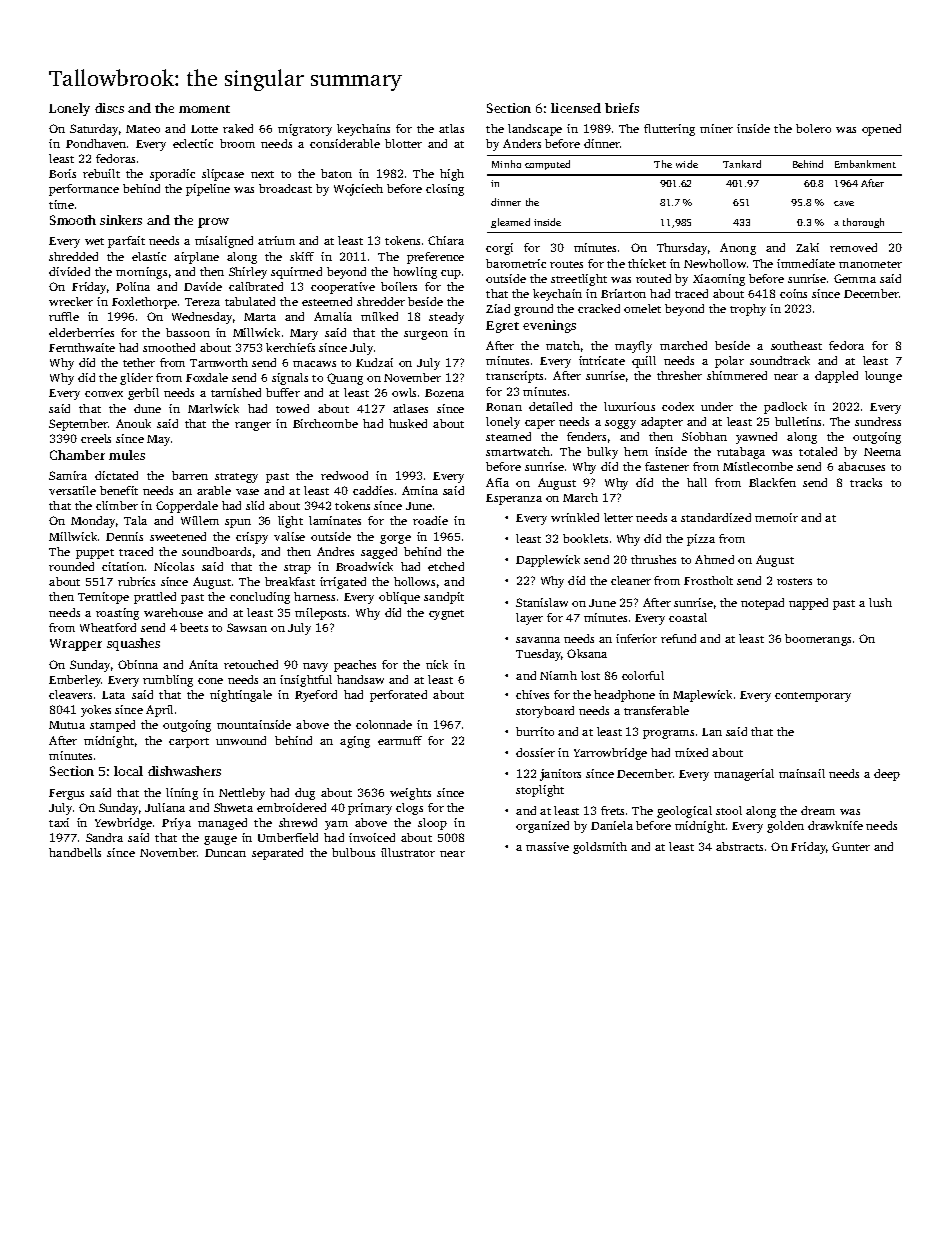 The height and width of the document is (1233, 952). What do you see at coordinates (742, 164) in the document?
I see `Tankard` at bounding box center [742, 164].
